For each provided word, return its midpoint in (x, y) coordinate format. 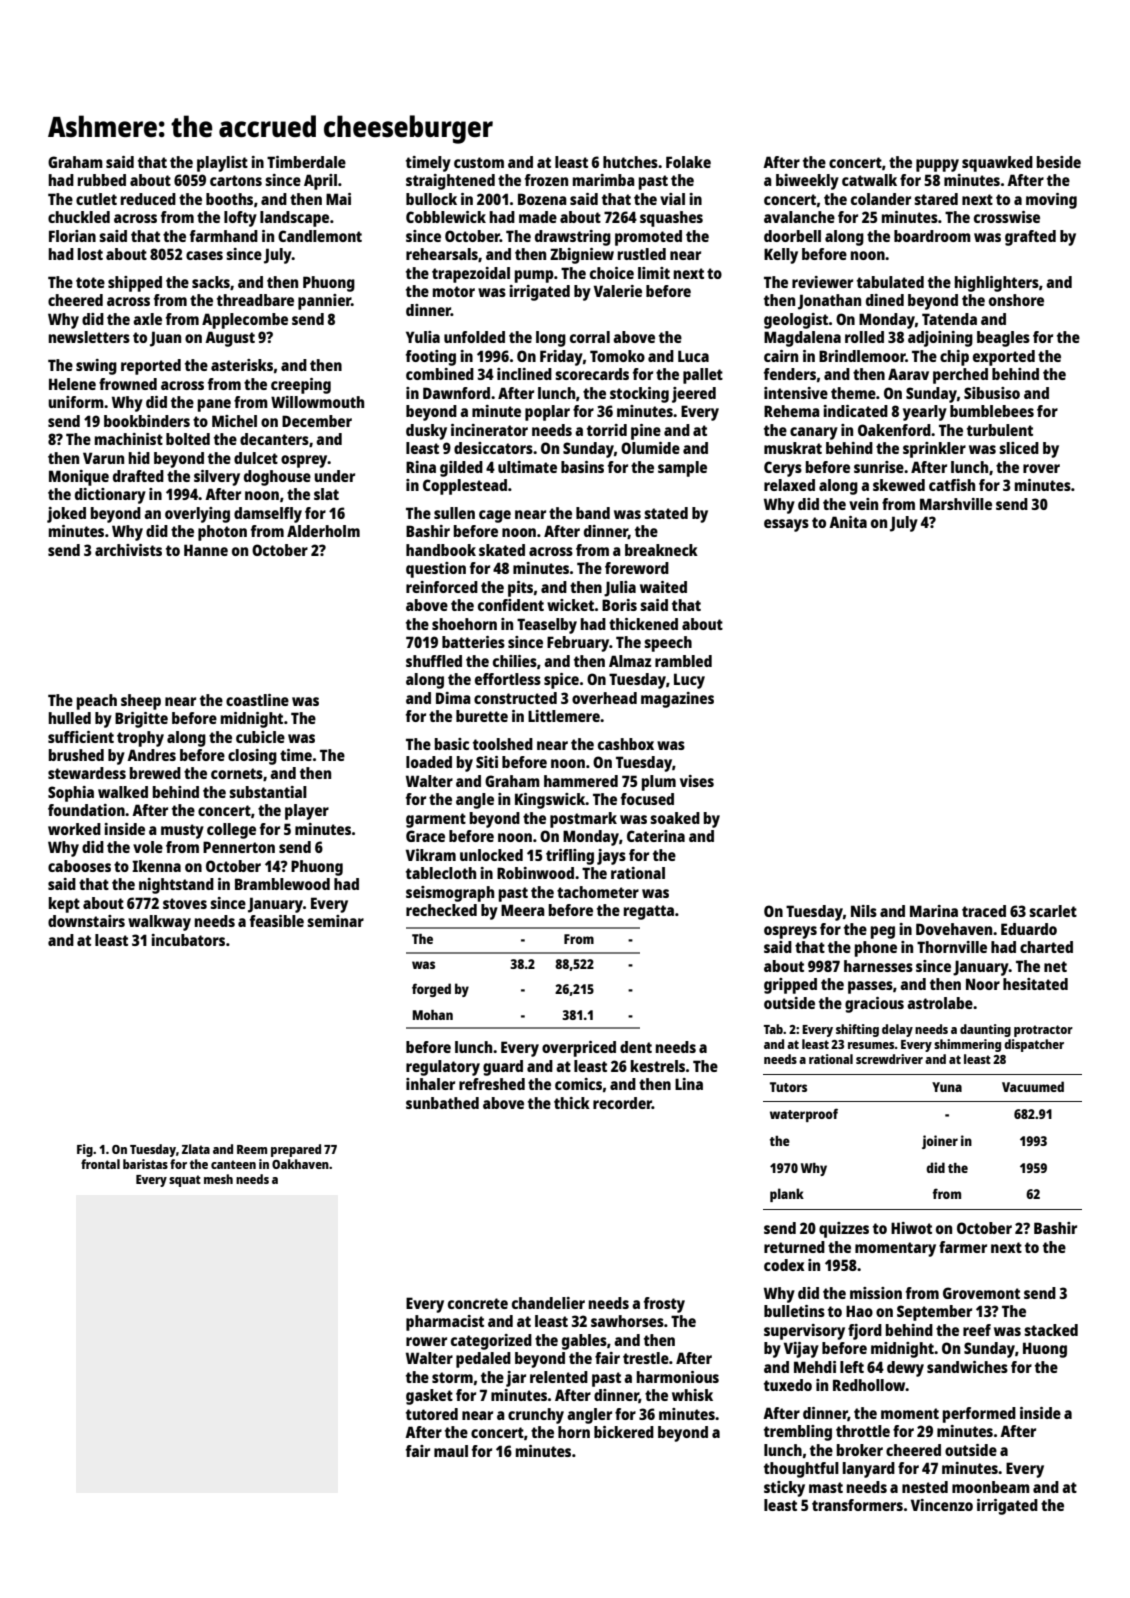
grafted (1030, 238)
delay (897, 1030)
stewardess (87, 773)
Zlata (196, 1149)
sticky (784, 1489)
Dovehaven (954, 929)
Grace (425, 836)
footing (431, 358)
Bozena (542, 199)
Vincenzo (942, 1505)
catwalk (869, 180)
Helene (72, 384)
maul (451, 1451)
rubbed (102, 180)
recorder (622, 1103)
